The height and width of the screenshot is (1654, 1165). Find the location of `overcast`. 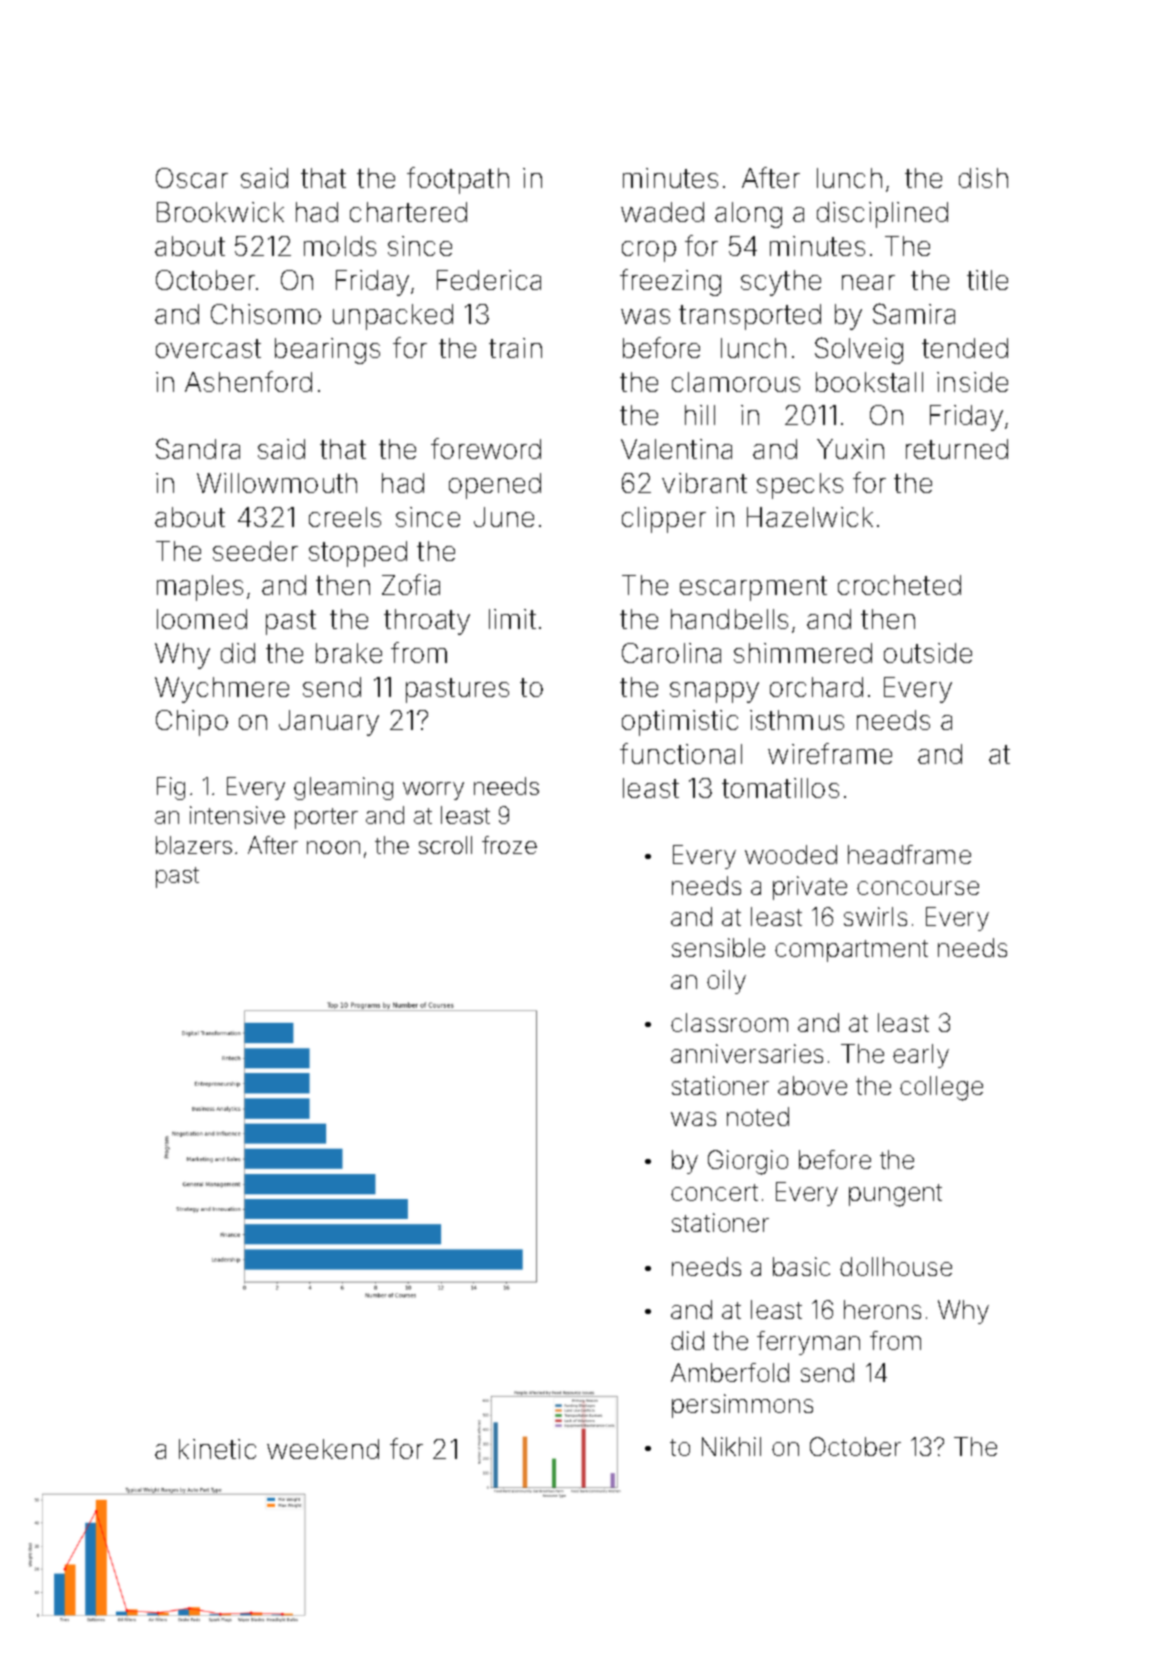

overcast is located at coordinates (208, 348).
